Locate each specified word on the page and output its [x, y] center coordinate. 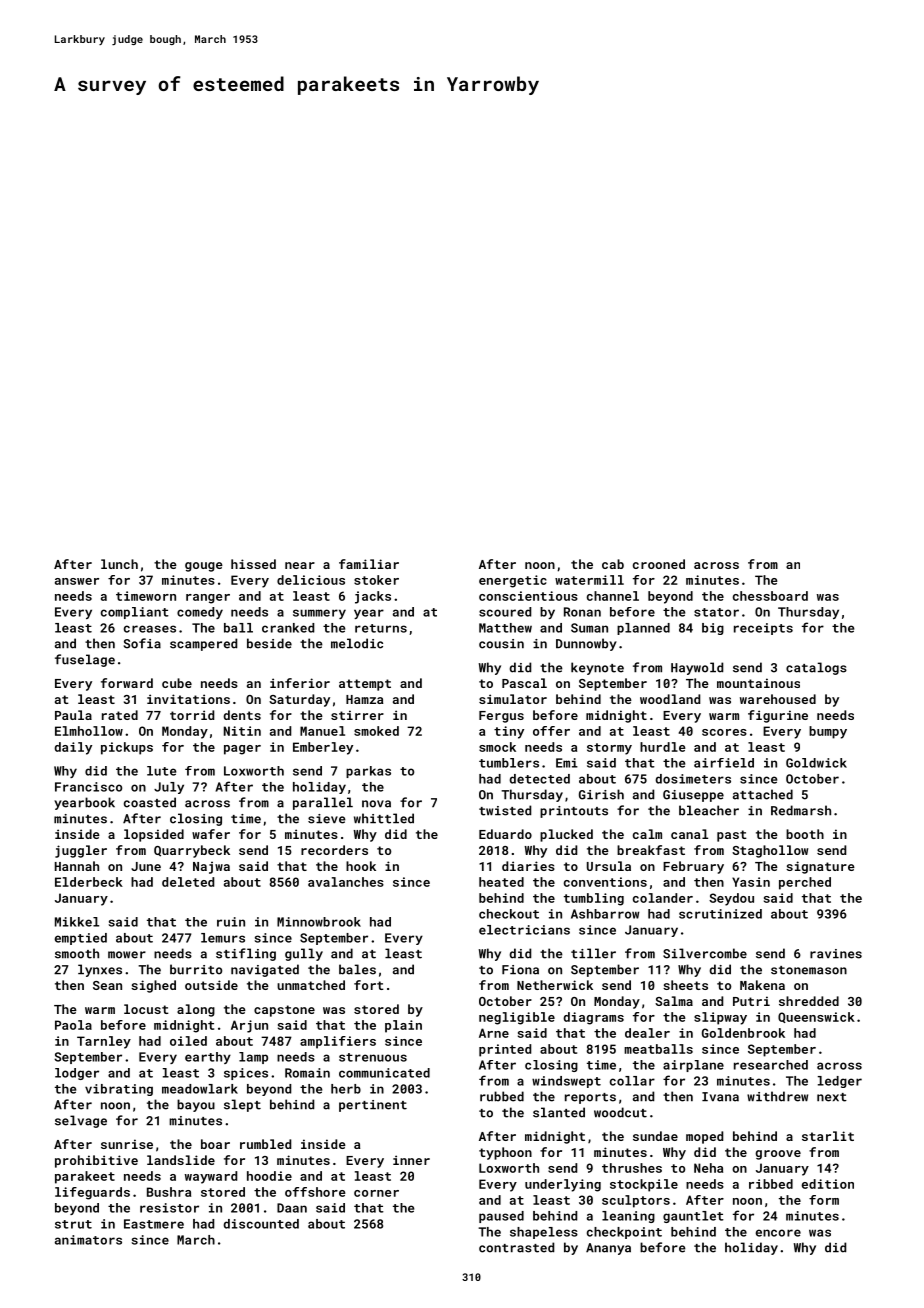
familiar [369, 564]
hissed [253, 564]
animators [88, 1240]
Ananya [608, 1249]
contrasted [516, 1247]
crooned [659, 564]
